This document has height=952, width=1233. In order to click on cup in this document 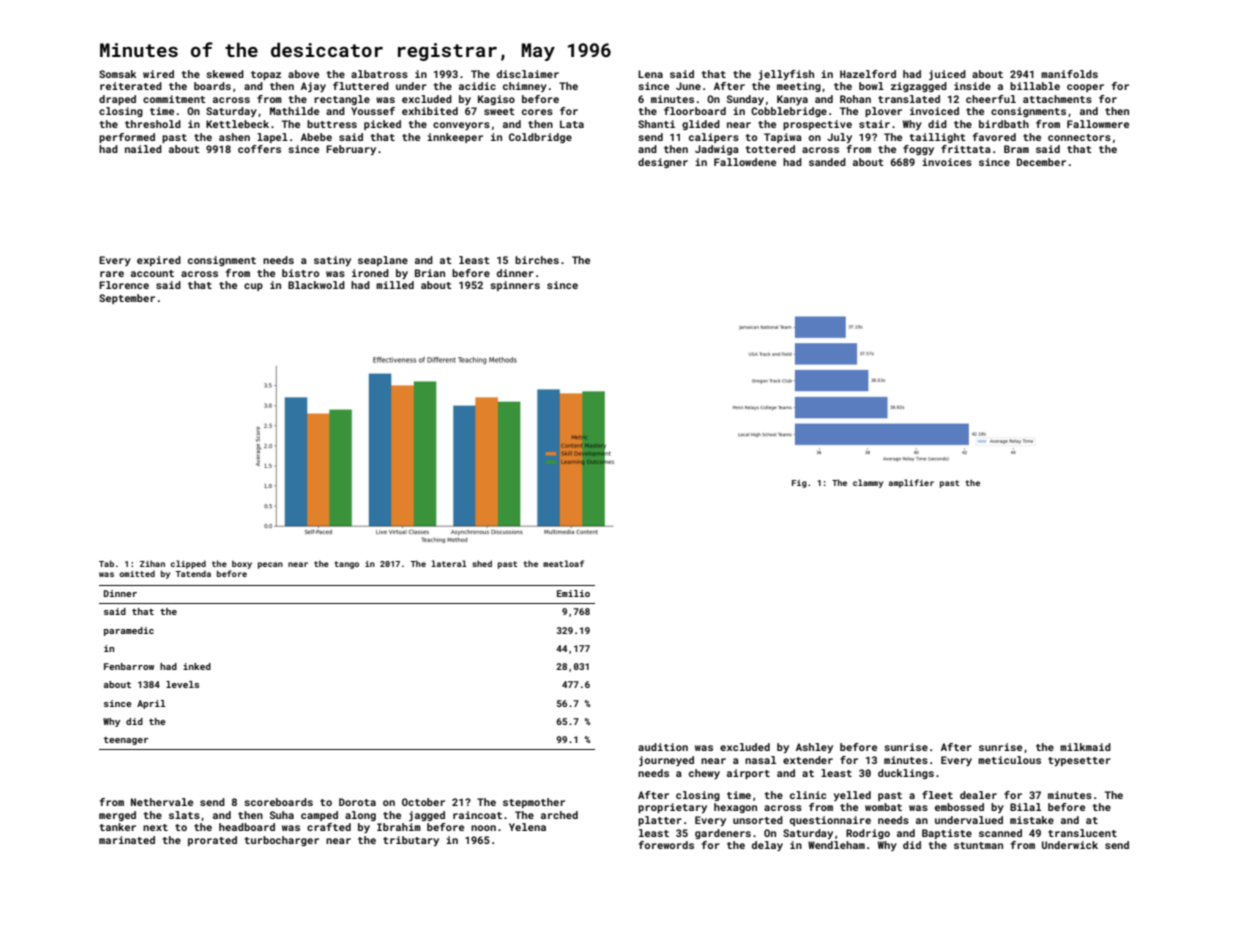, I will do `click(253, 287)`.
